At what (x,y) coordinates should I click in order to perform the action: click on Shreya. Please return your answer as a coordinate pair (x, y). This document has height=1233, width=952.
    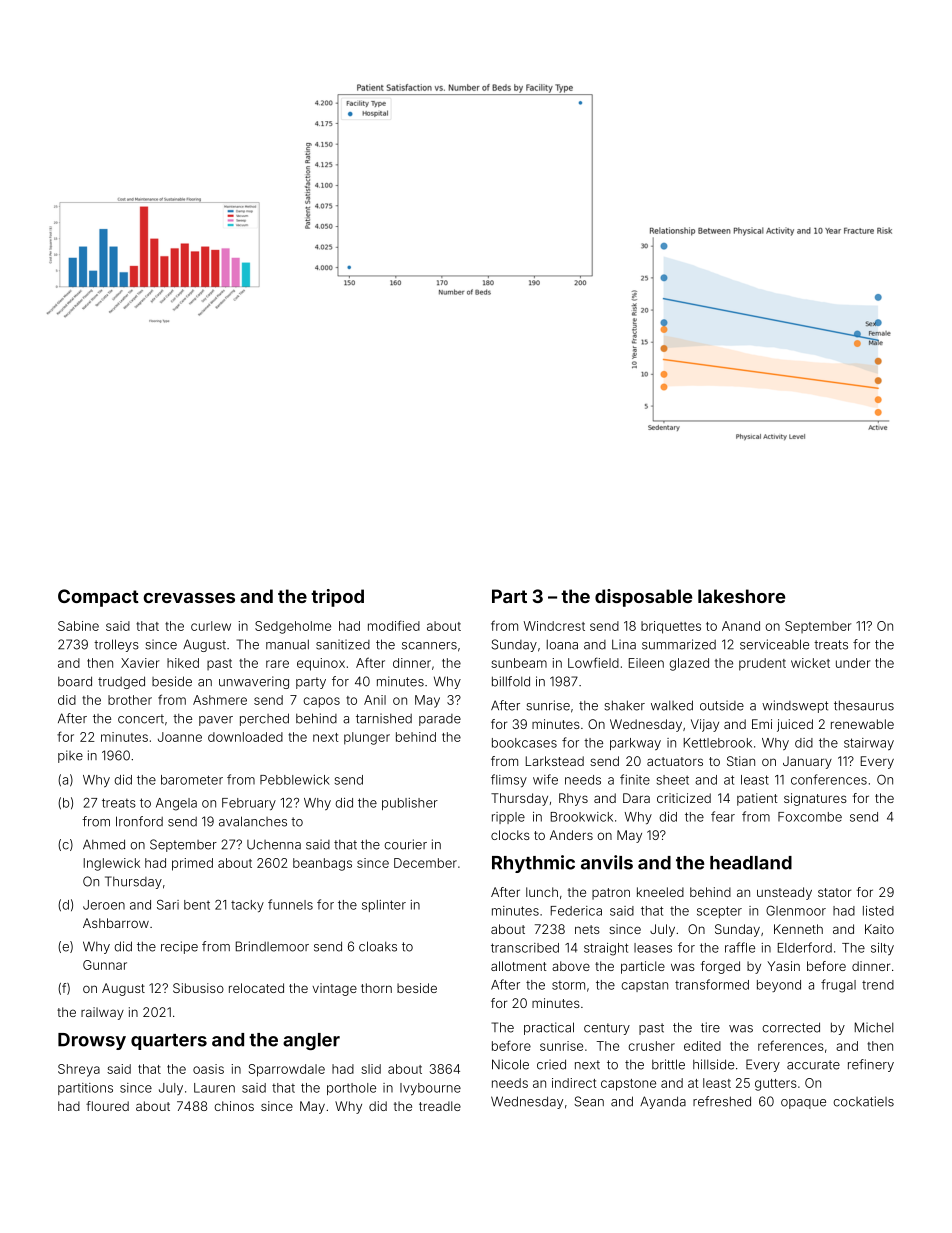
    Looking at the image, I should click on (79, 1070).
